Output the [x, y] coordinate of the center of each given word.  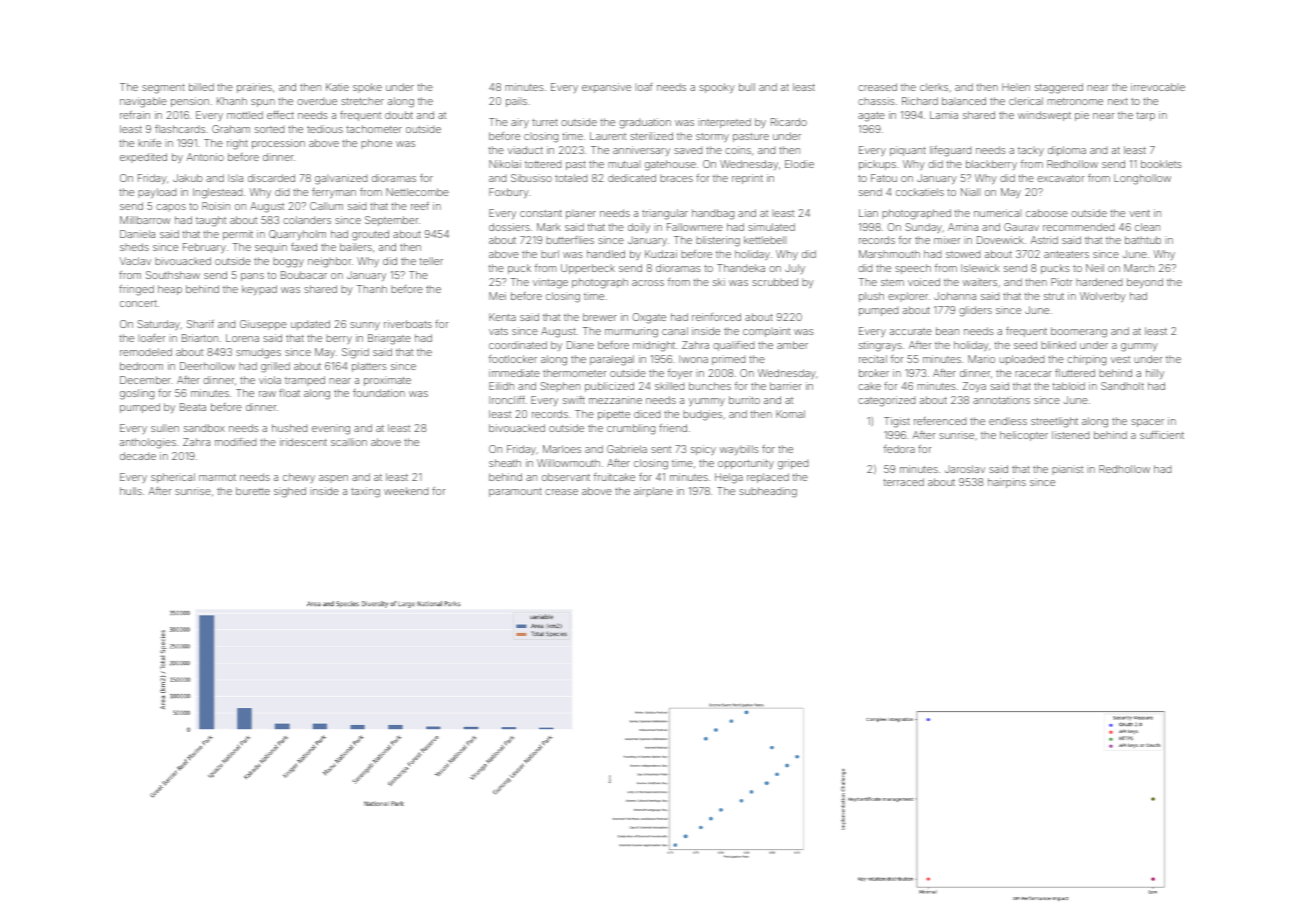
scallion [349, 442]
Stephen [560, 387]
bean [947, 331]
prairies [254, 88]
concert [138, 303]
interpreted [724, 123]
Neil [1095, 268]
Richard [920, 101]
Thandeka [741, 268]
